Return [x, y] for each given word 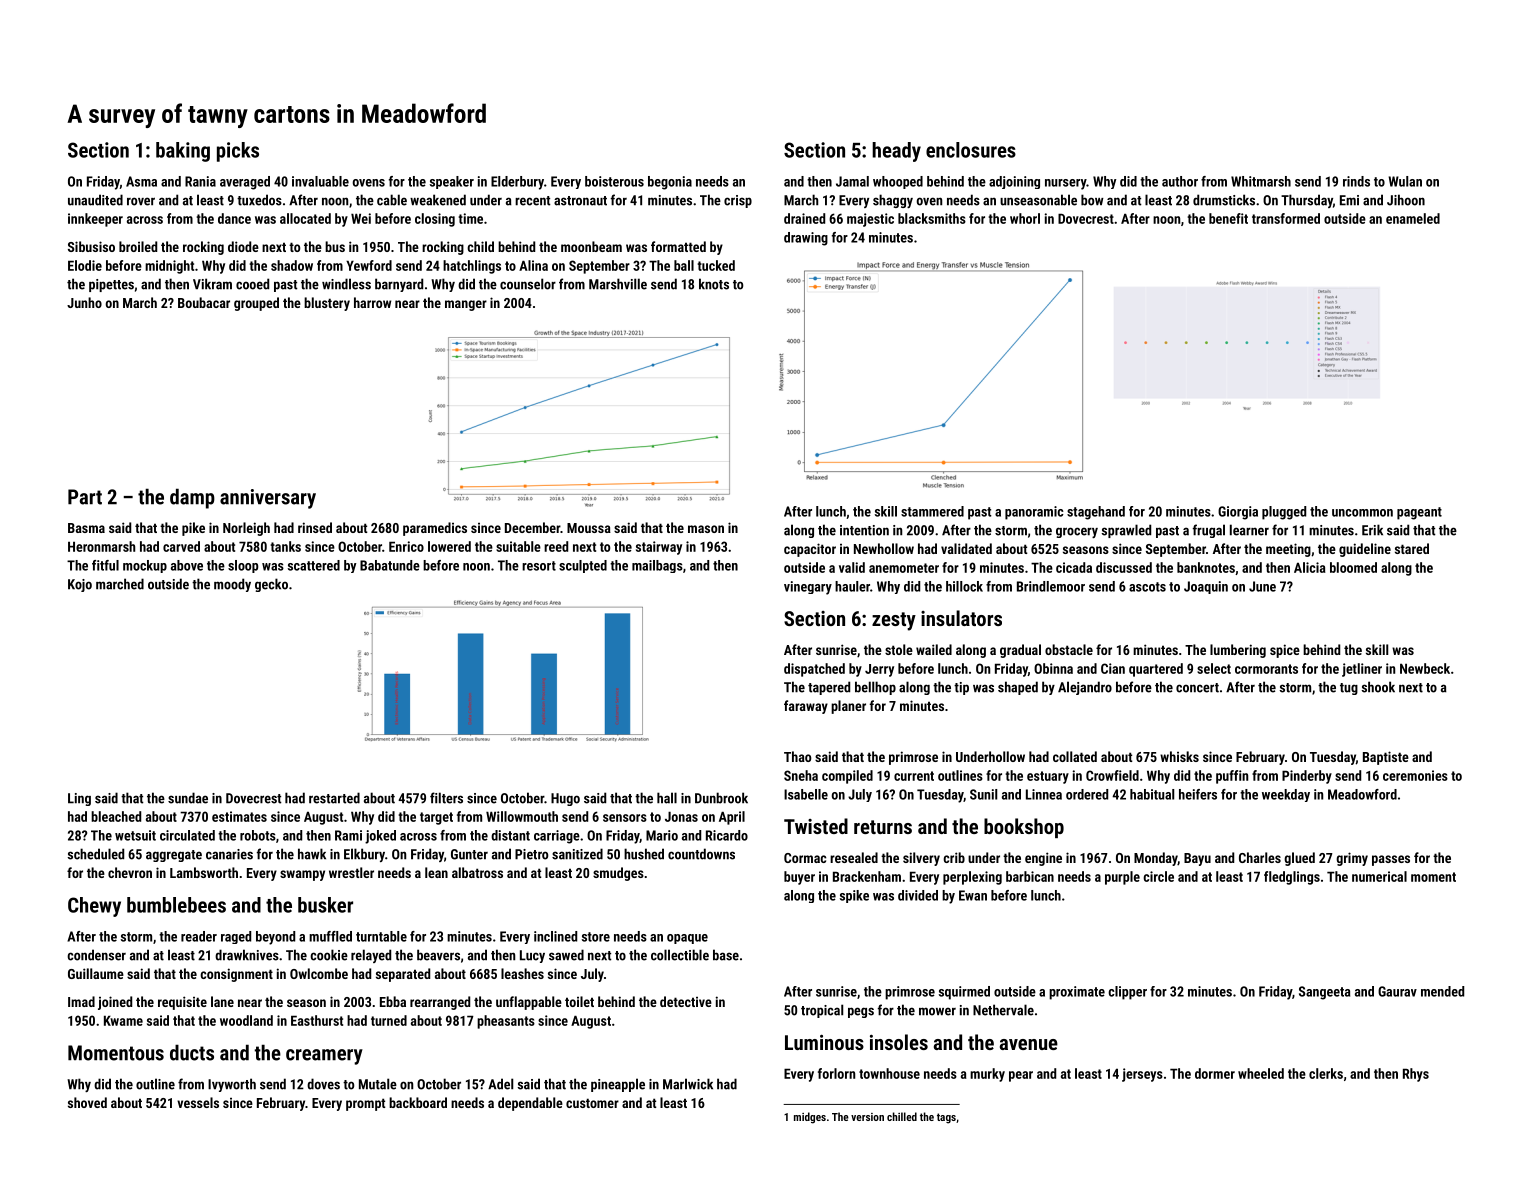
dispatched [814, 670]
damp [192, 498]
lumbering [1238, 651]
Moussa [589, 528]
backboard [418, 1102]
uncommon [1362, 513]
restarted [334, 798]
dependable [530, 1104]
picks [238, 152]
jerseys [1142, 1075]
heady [896, 152]
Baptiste [1386, 758]
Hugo [565, 799]
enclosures [971, 150]
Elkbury [364, 855]
